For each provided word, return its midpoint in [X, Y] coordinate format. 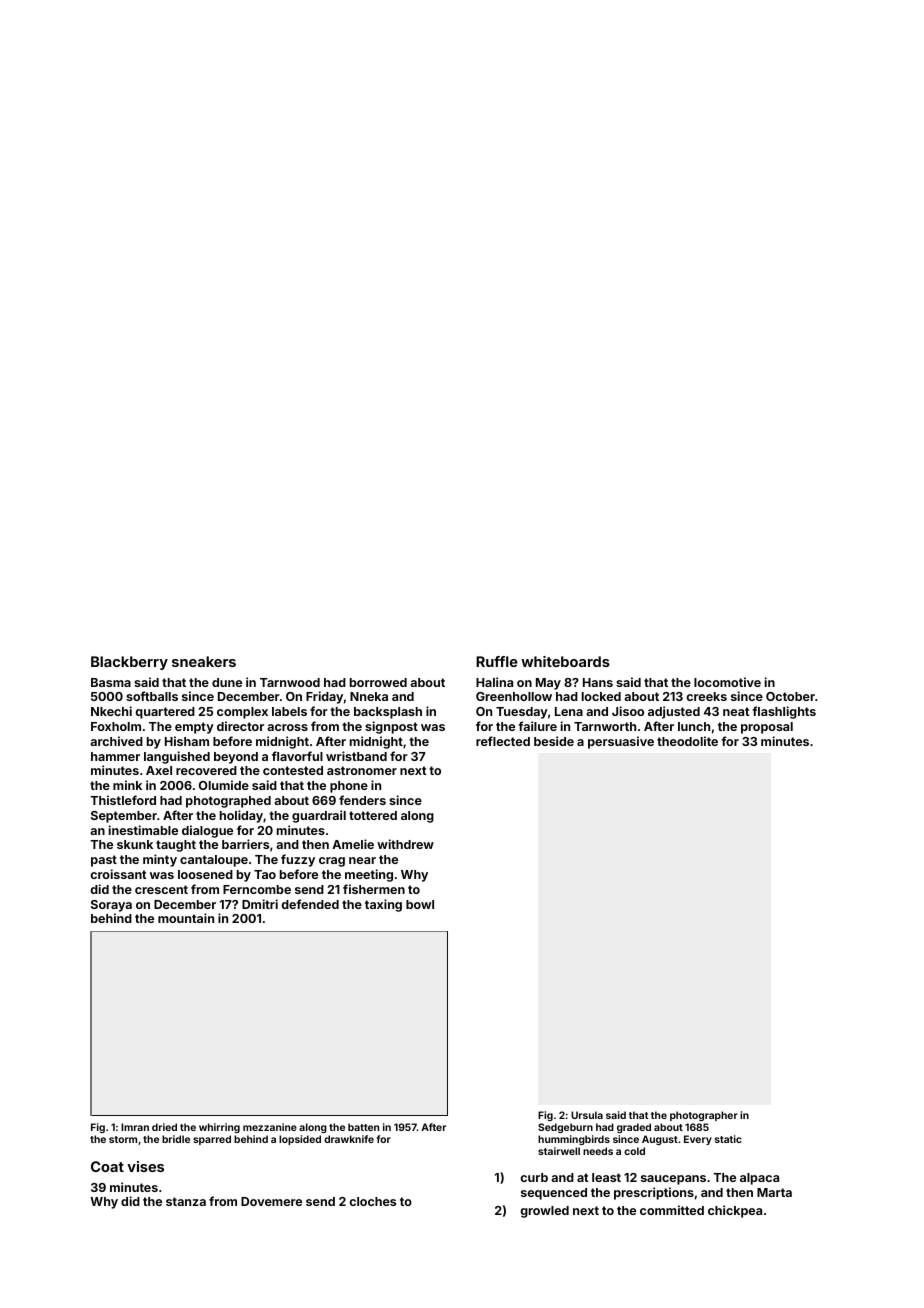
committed [672, 1210]
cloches [372, 1201]
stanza [186, 1201]
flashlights [784, 712]
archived [116, 741]
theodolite [687, 741]
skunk [135, 844]
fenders [362, 800]
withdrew [405, 844]
